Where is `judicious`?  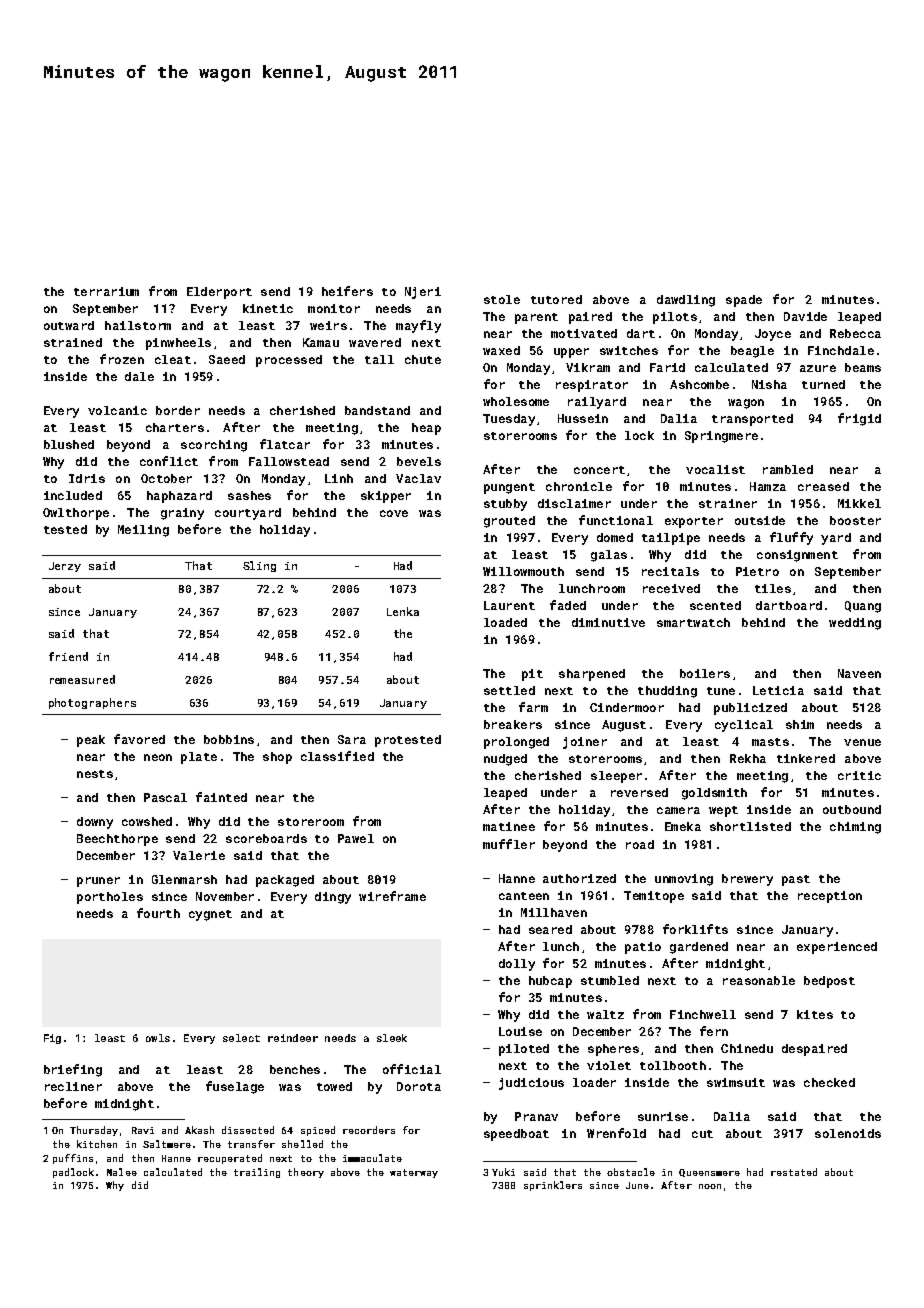 judicious is located at coordinates (531, 1084).
